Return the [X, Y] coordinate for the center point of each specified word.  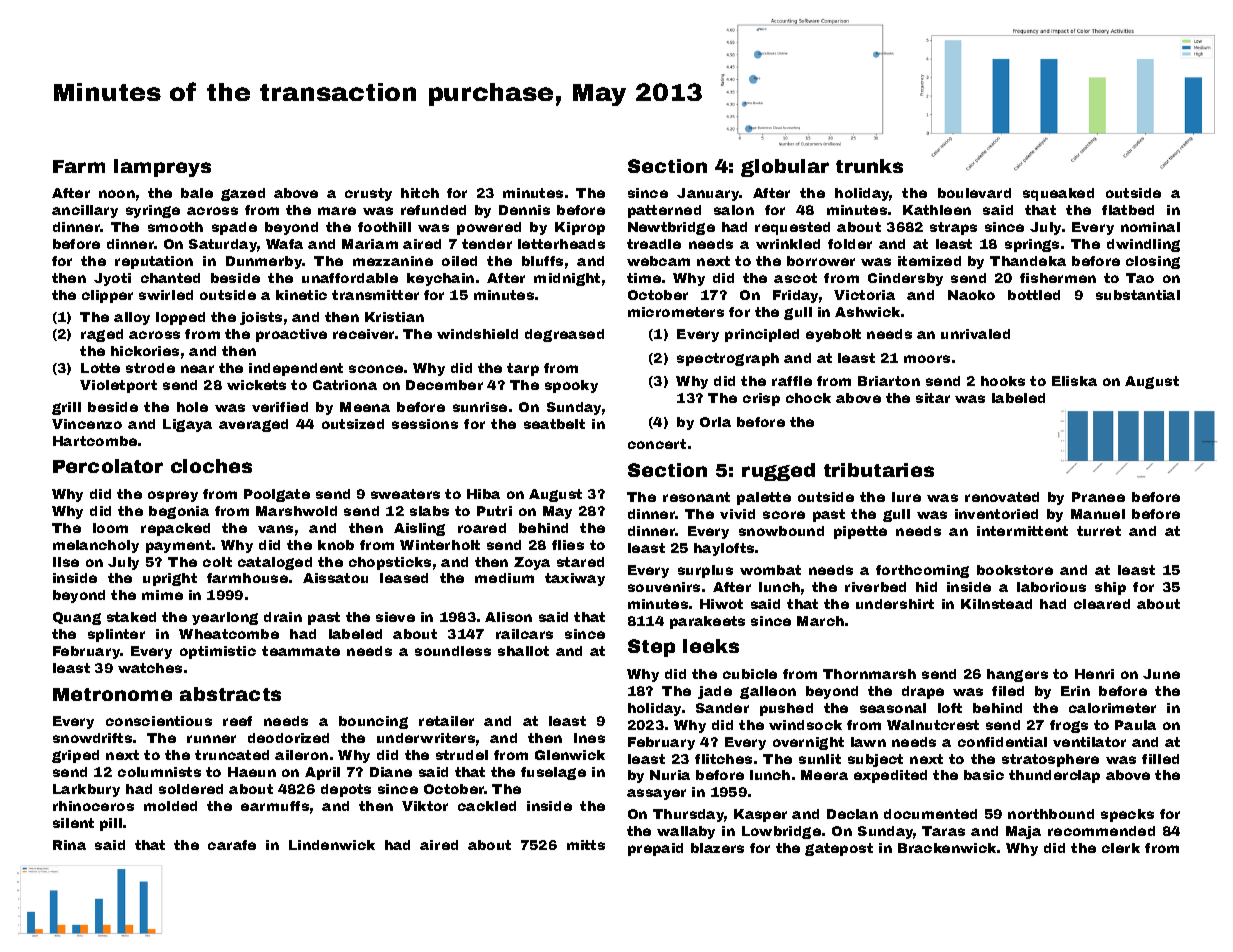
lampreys [162, 168]
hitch [420, 193]
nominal [1150, 227]
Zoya [532, 563]
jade [715, 692]
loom [110, 528]
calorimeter [1112, 708]
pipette [860, 532]
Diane [391, 772]
